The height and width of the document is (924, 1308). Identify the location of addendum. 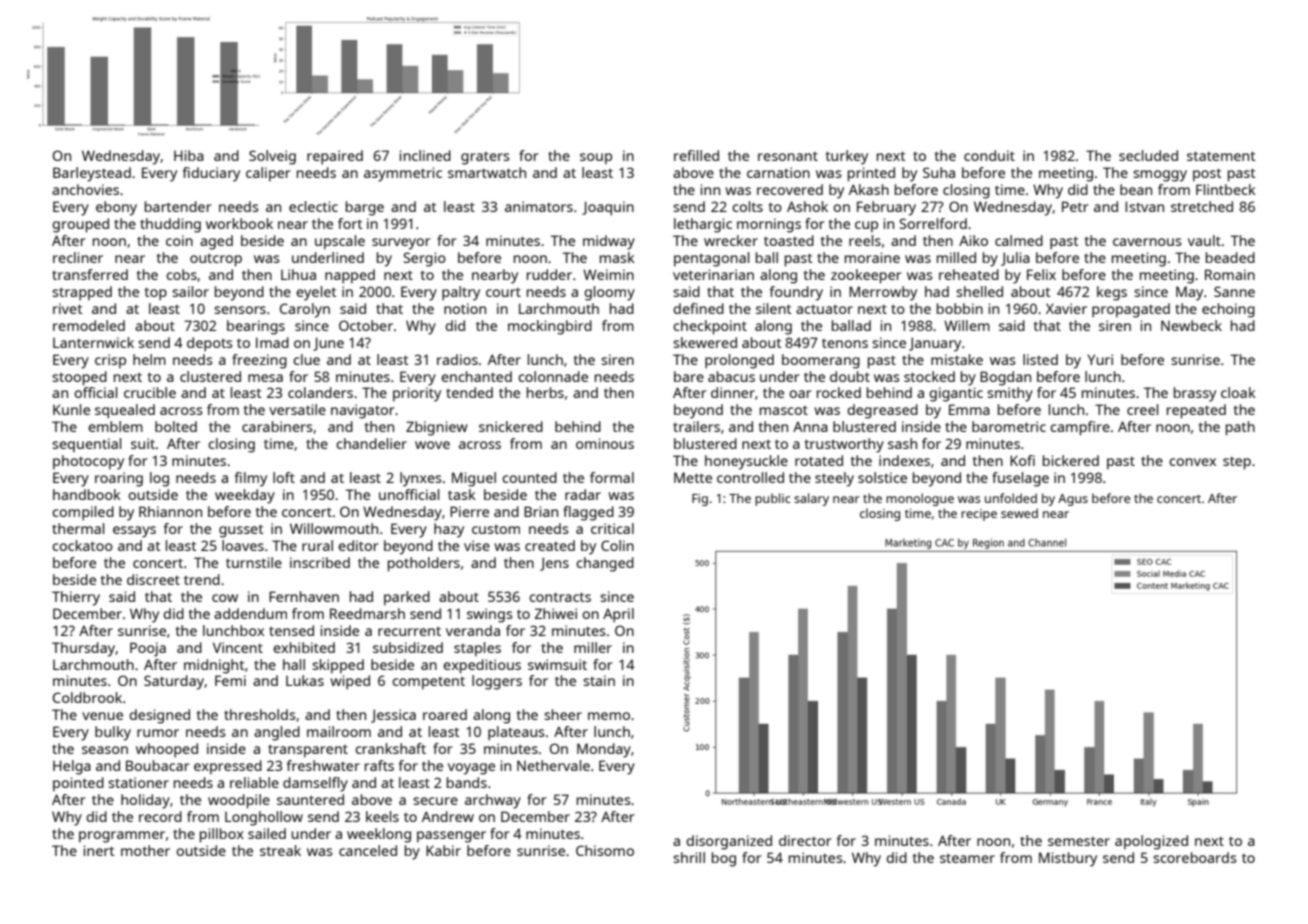
(250, 613).
